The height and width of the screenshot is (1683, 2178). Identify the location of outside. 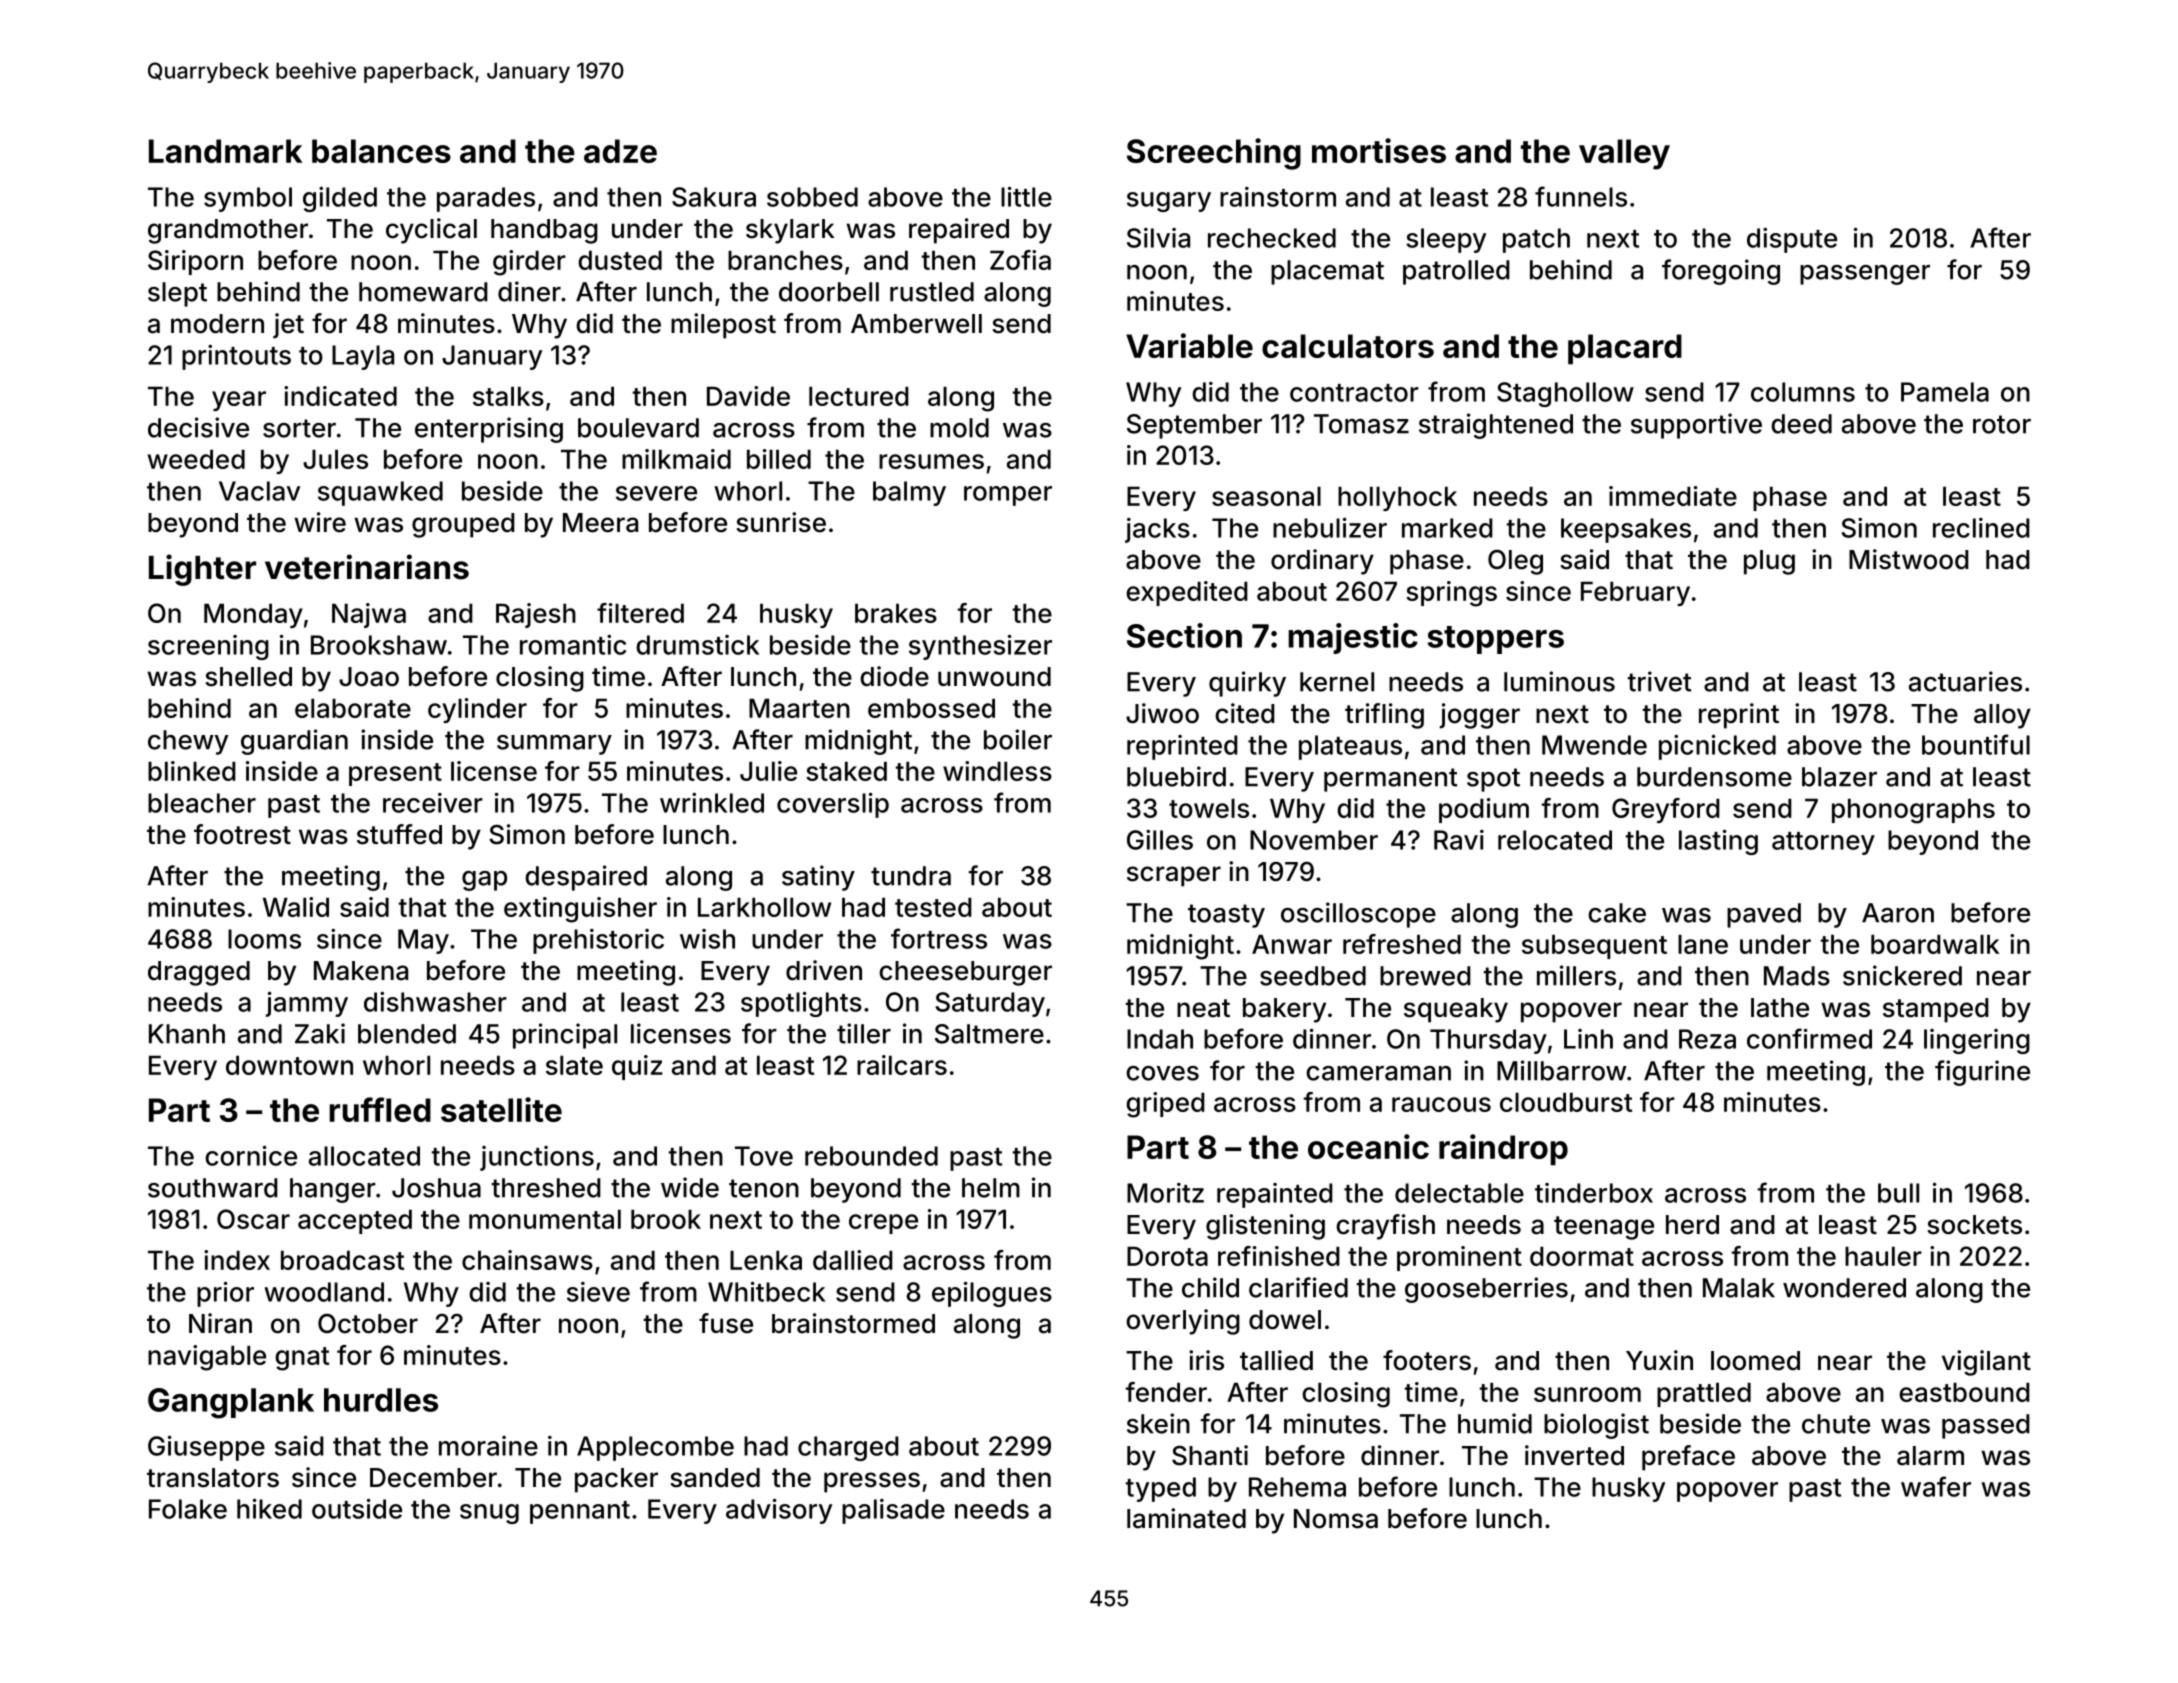
(357, 1509).
